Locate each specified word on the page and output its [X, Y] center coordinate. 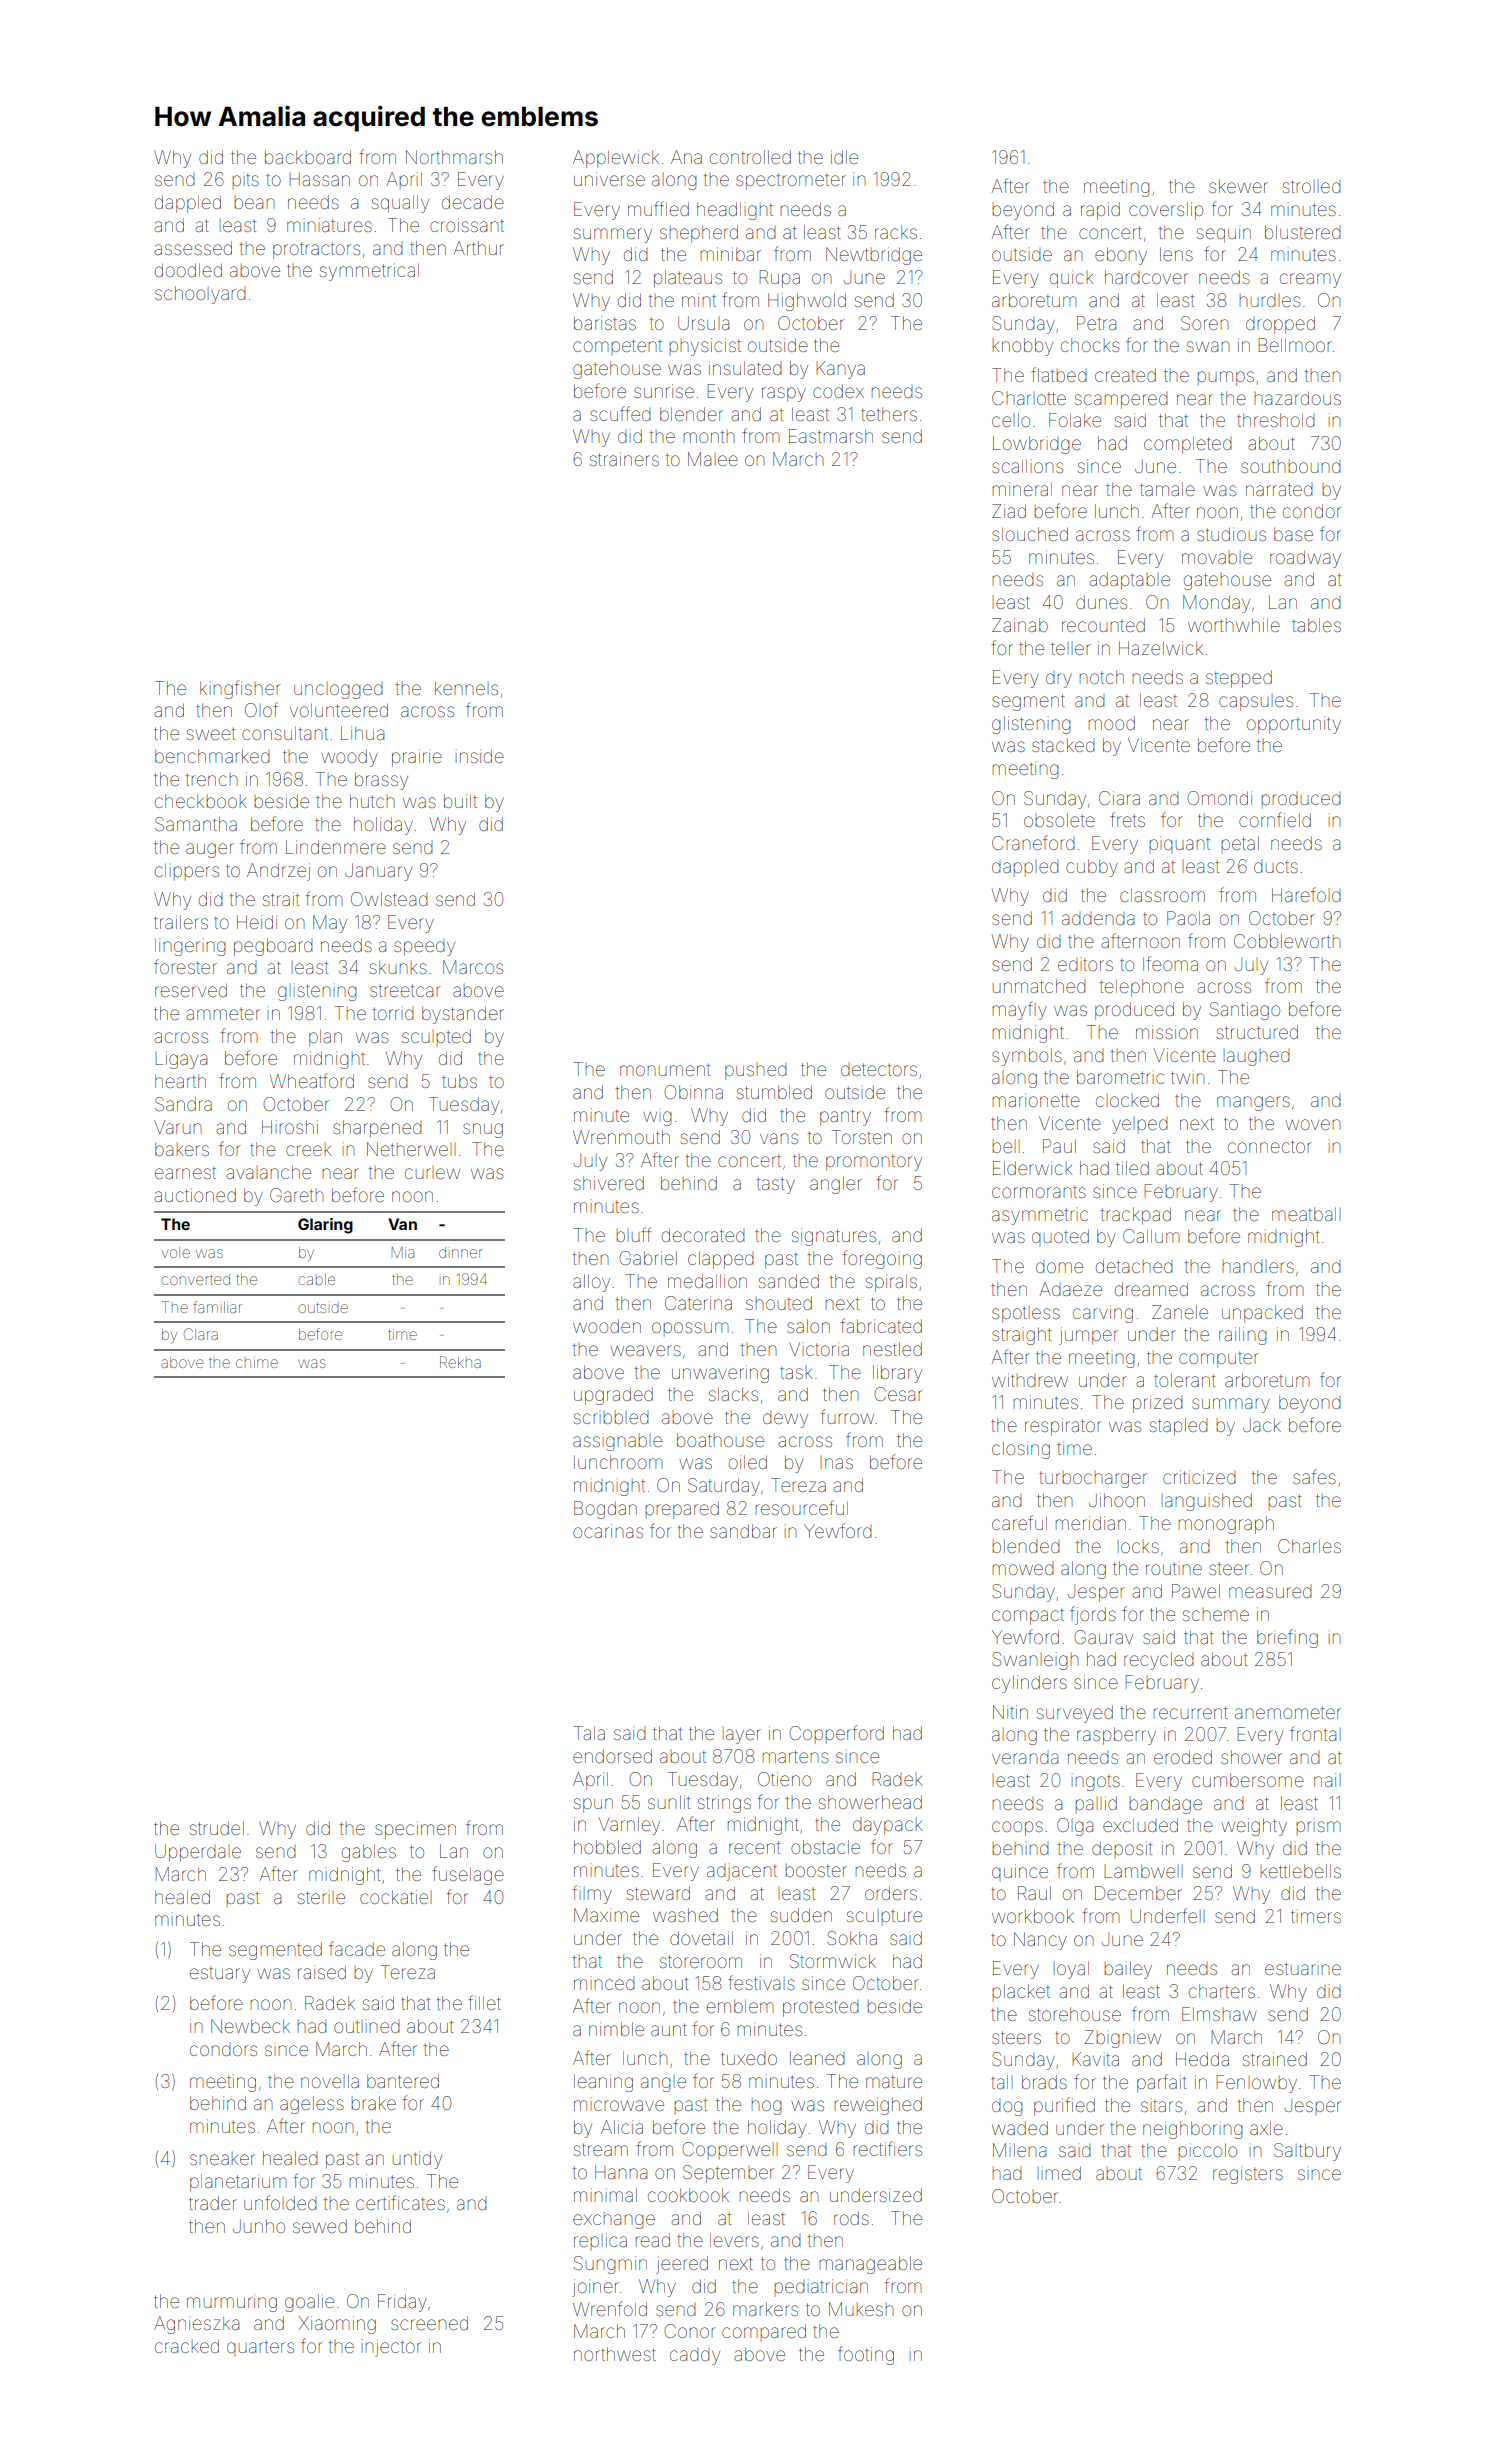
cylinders [1029, 1684]
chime [257, 1363]
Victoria [819, 1349]
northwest [615, 2354]
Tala [589, 1733]
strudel [217, 1828]
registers [1248, 2175]
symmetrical [369, 272]
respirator [1063, 1427]
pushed [756, 1072]
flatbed [1059, 374]
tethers [889, 414]
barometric [1120, 1077]
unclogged [338, 691]
